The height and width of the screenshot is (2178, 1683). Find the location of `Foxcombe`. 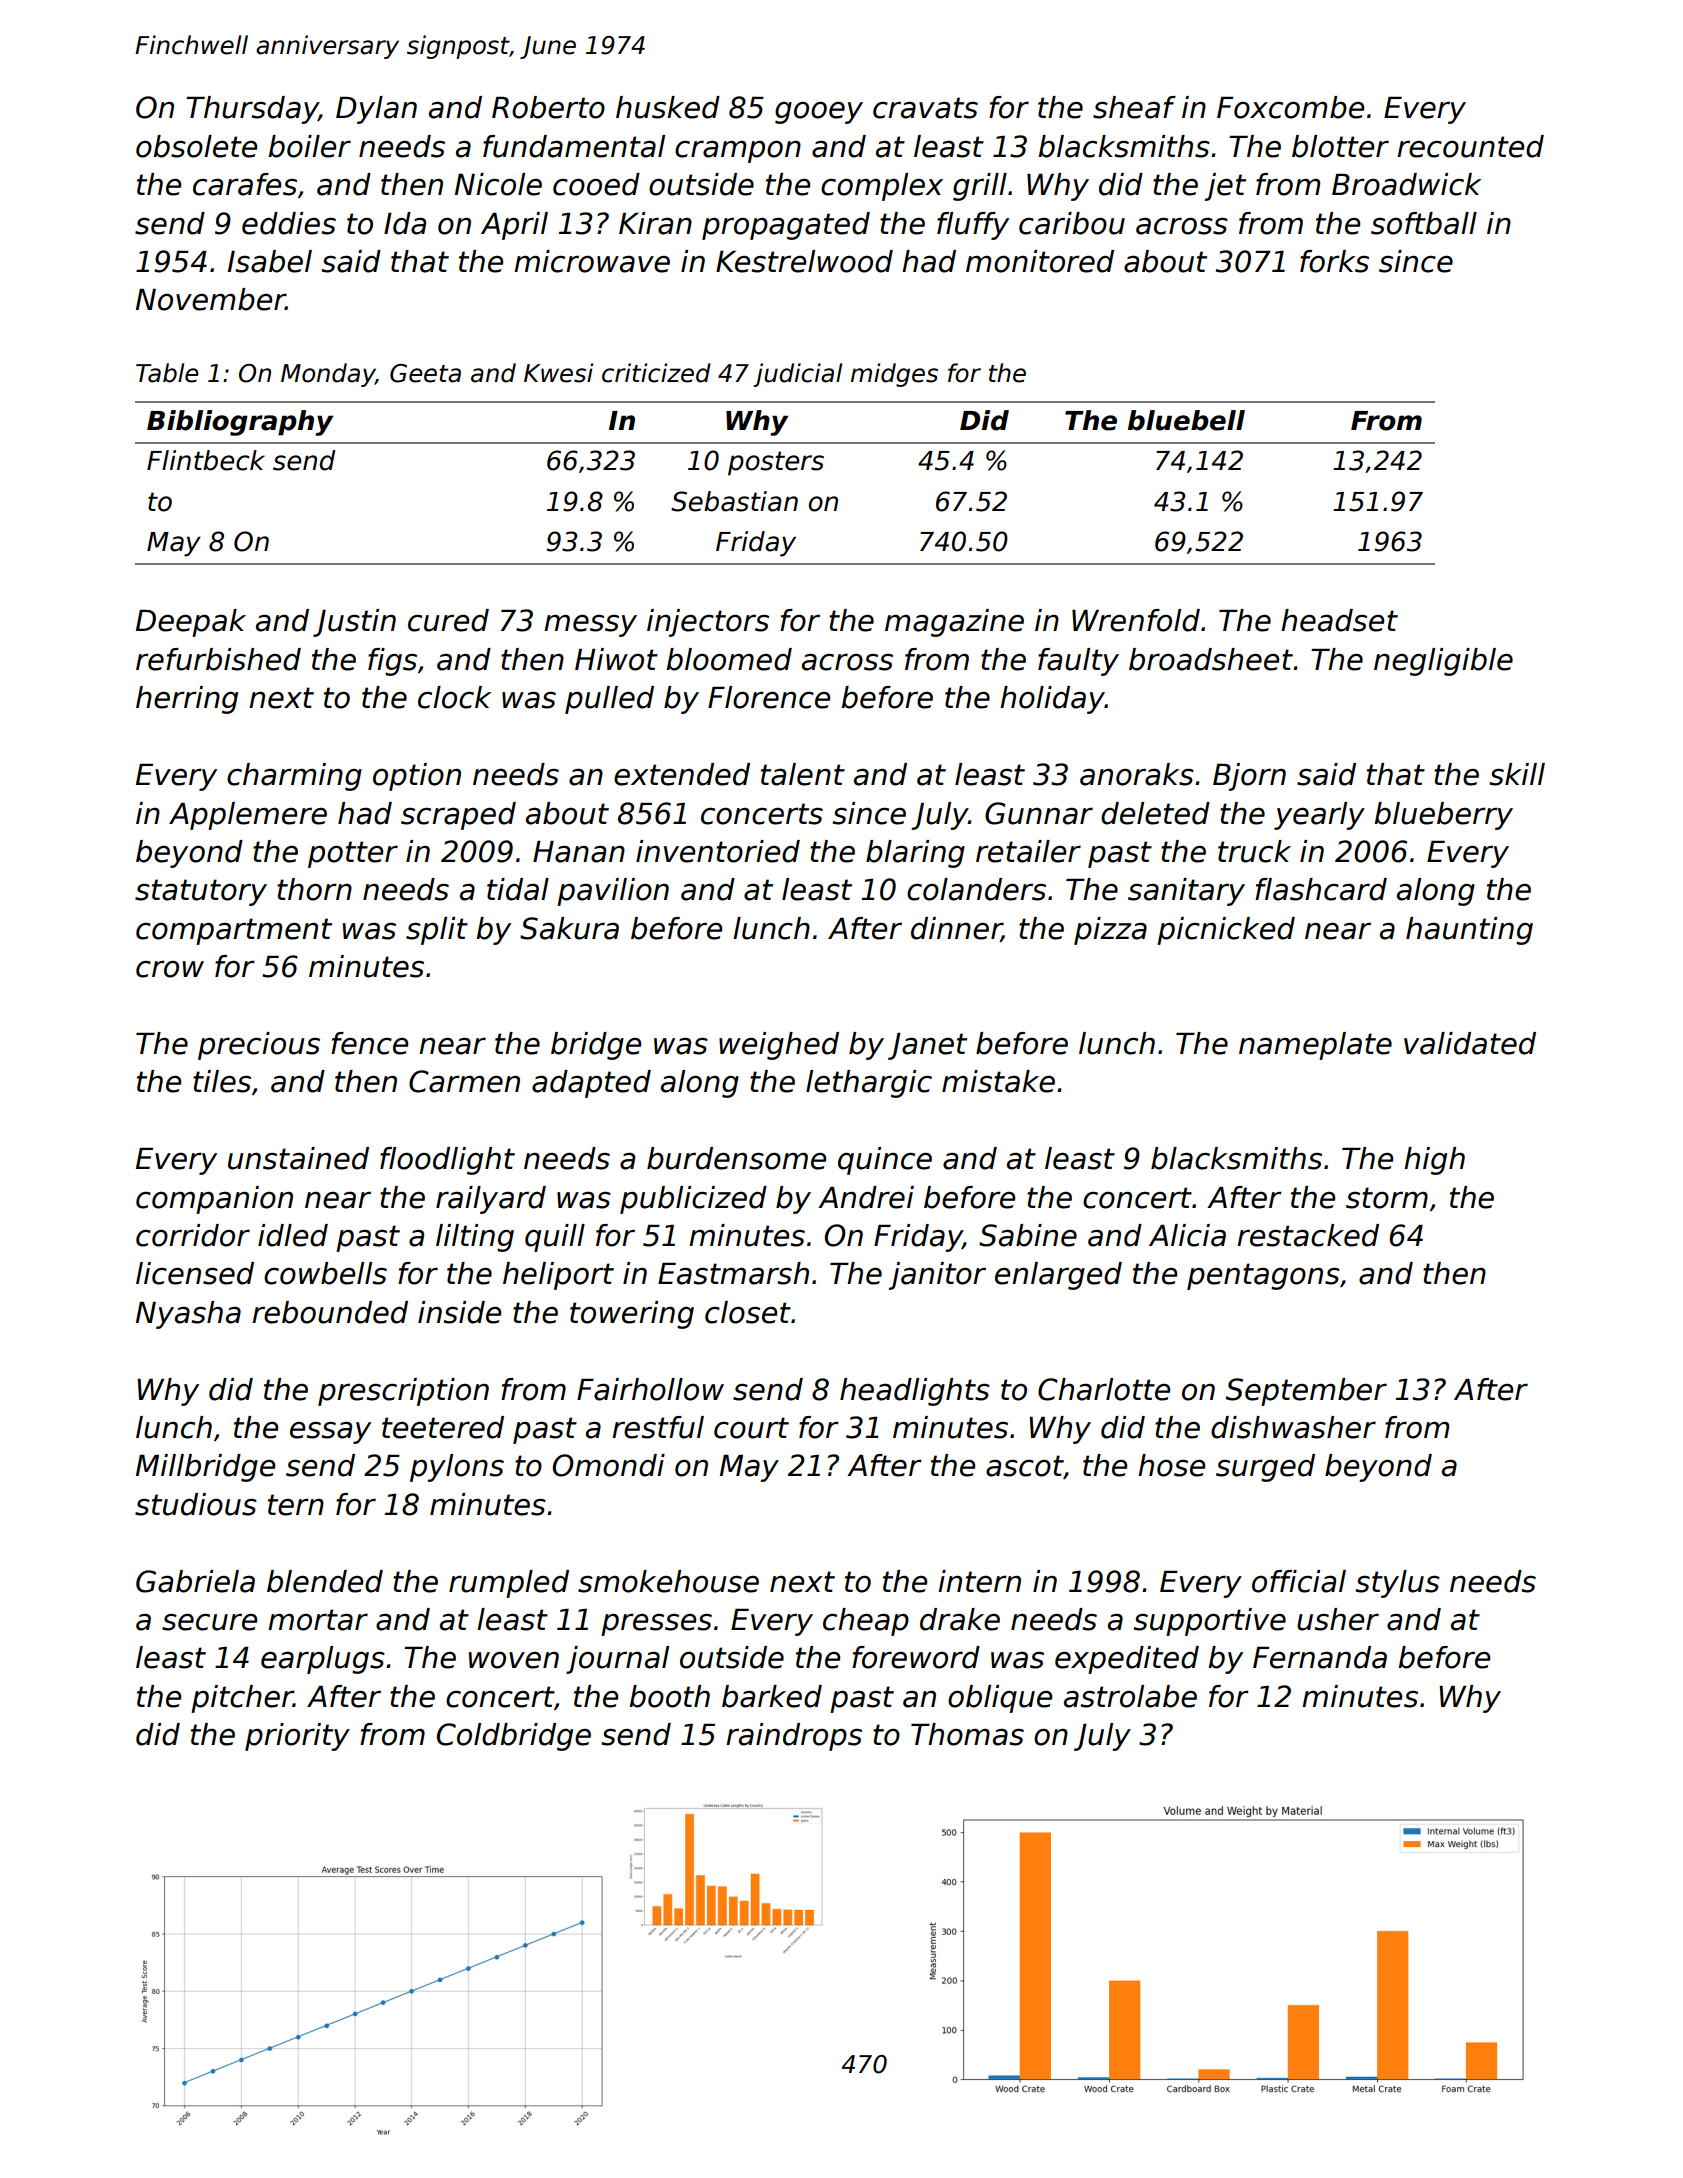

Foxcombe is located at coordinates (1290, 107).
